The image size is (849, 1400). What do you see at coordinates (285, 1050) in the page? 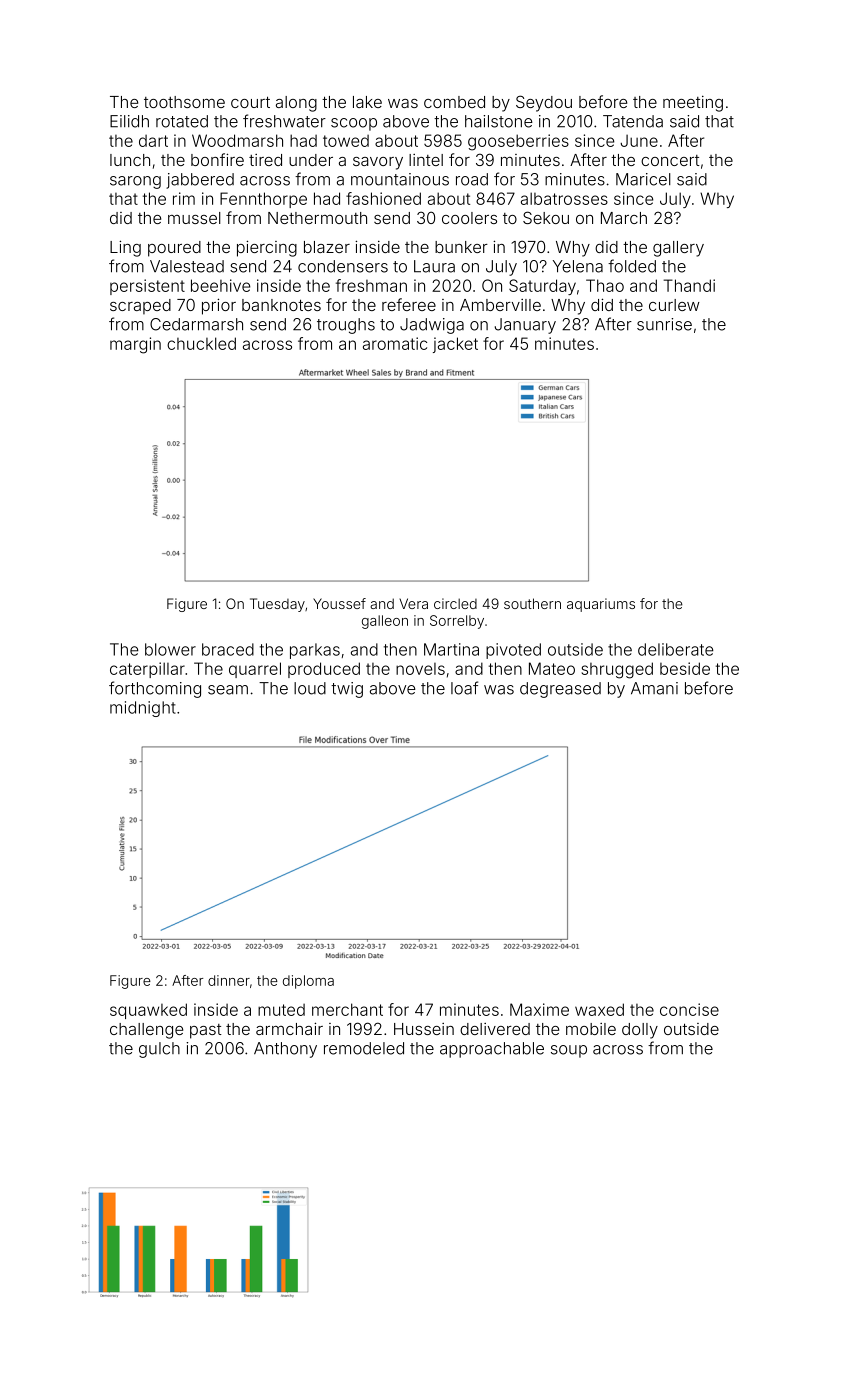
I see `Anthony` at bounding box center [285, 1050].
